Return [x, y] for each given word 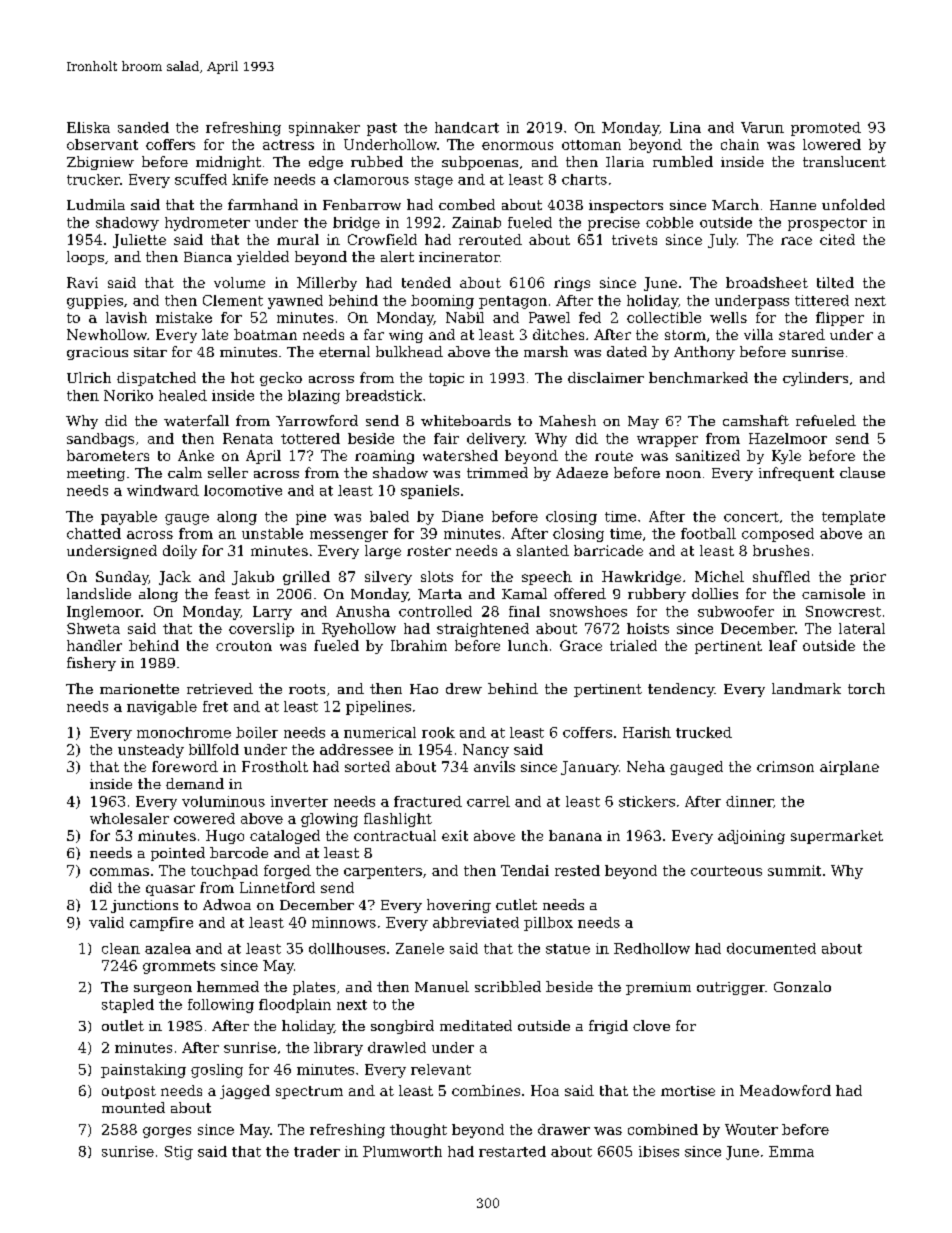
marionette [139, 689]
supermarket [837, 837]
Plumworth [402, 1151]
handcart [467, 127]
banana [575, 835]
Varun [762, 127]
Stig [179, 1153]
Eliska [88, 127]
